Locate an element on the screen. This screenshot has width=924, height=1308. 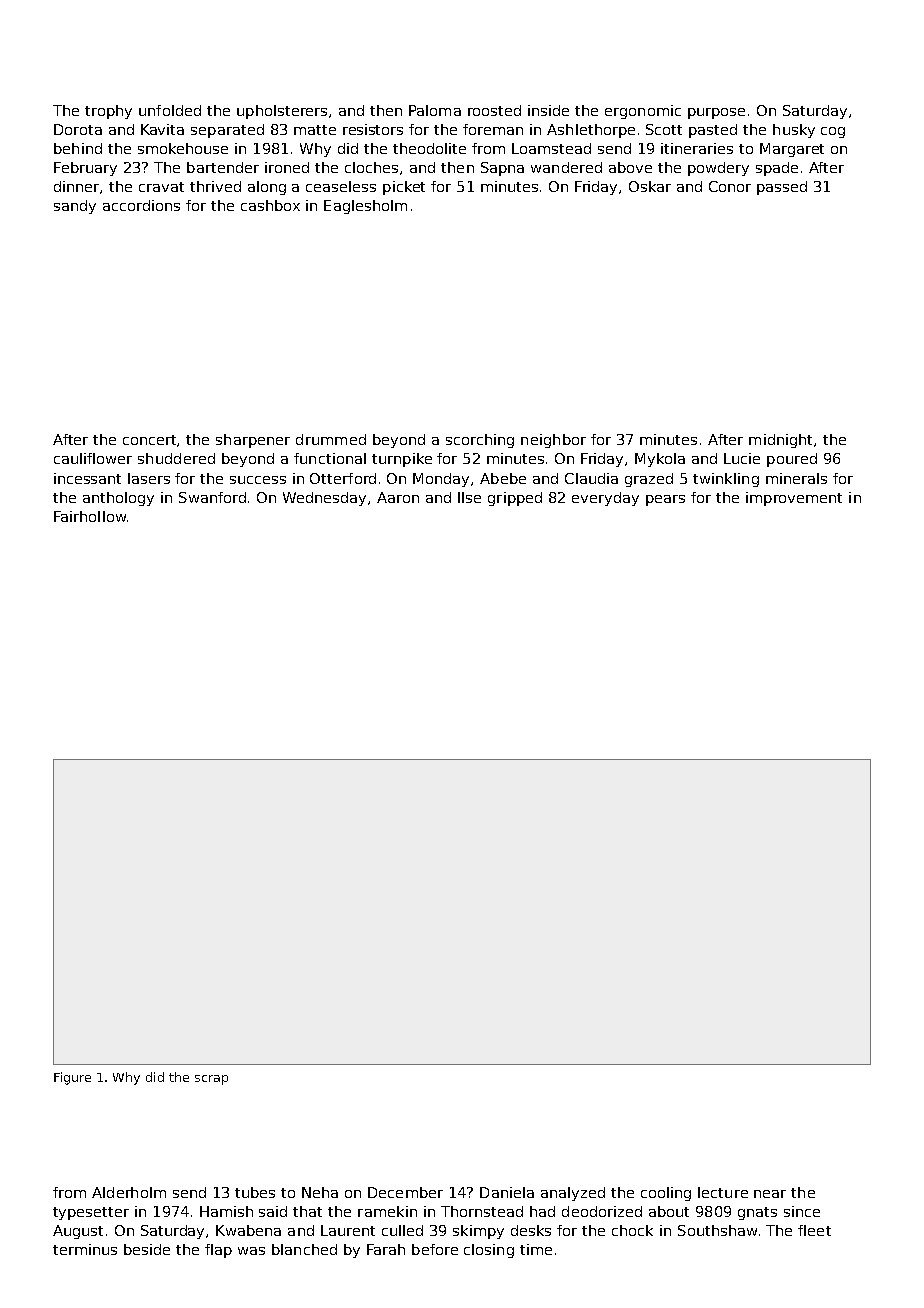
August is located at coordinates (78, 1232).
